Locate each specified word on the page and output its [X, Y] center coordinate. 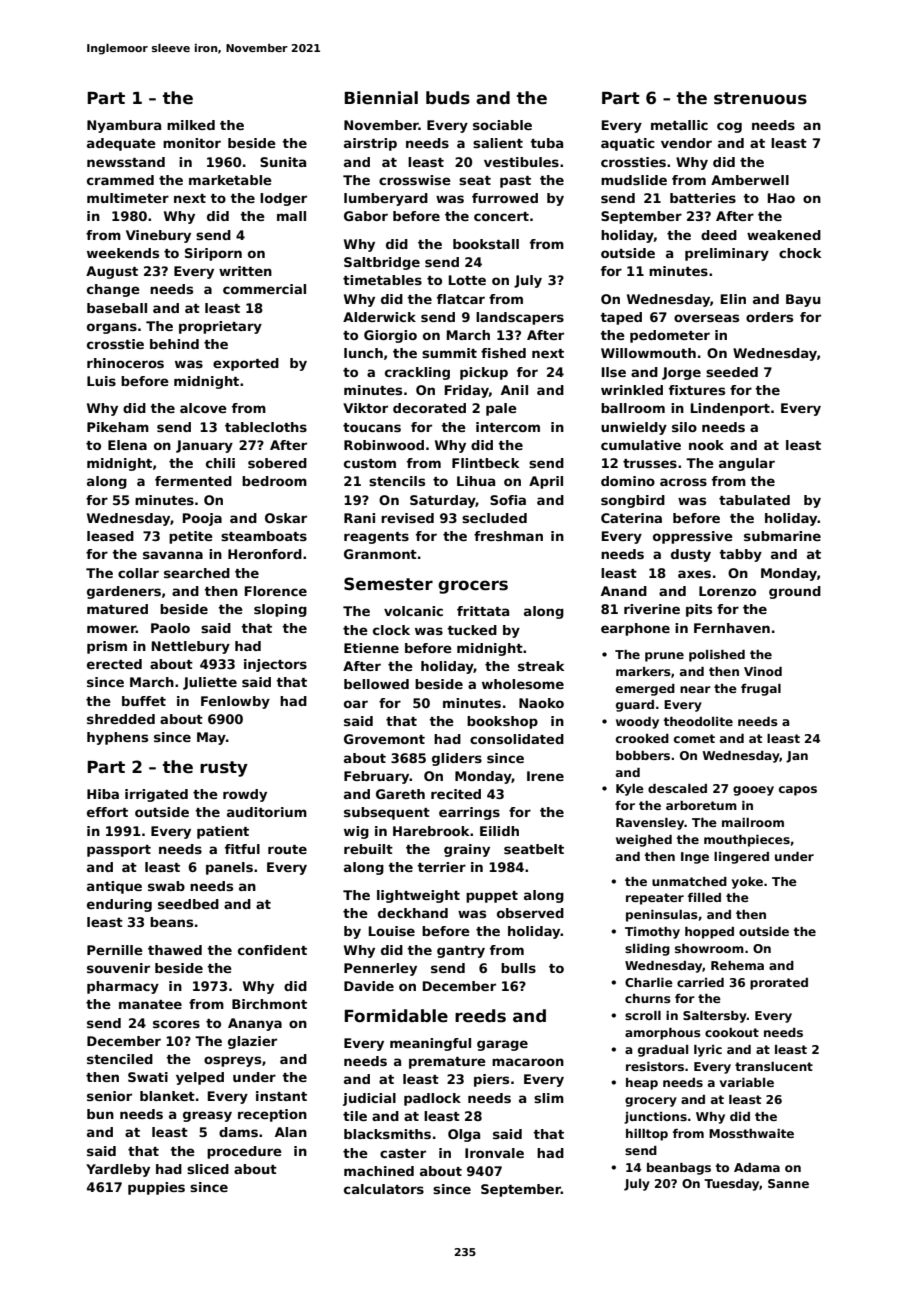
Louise [392, 931]
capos [798, 791]
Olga [464, 1135]
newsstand [126, 162]
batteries [703, 198]
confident [272, 950]
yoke [747, 883]
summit [449, 353]
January [204, 446]
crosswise [415, 180]
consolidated [517, 739]
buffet [144, 701]
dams [238, 1132]
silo [684, 427]
